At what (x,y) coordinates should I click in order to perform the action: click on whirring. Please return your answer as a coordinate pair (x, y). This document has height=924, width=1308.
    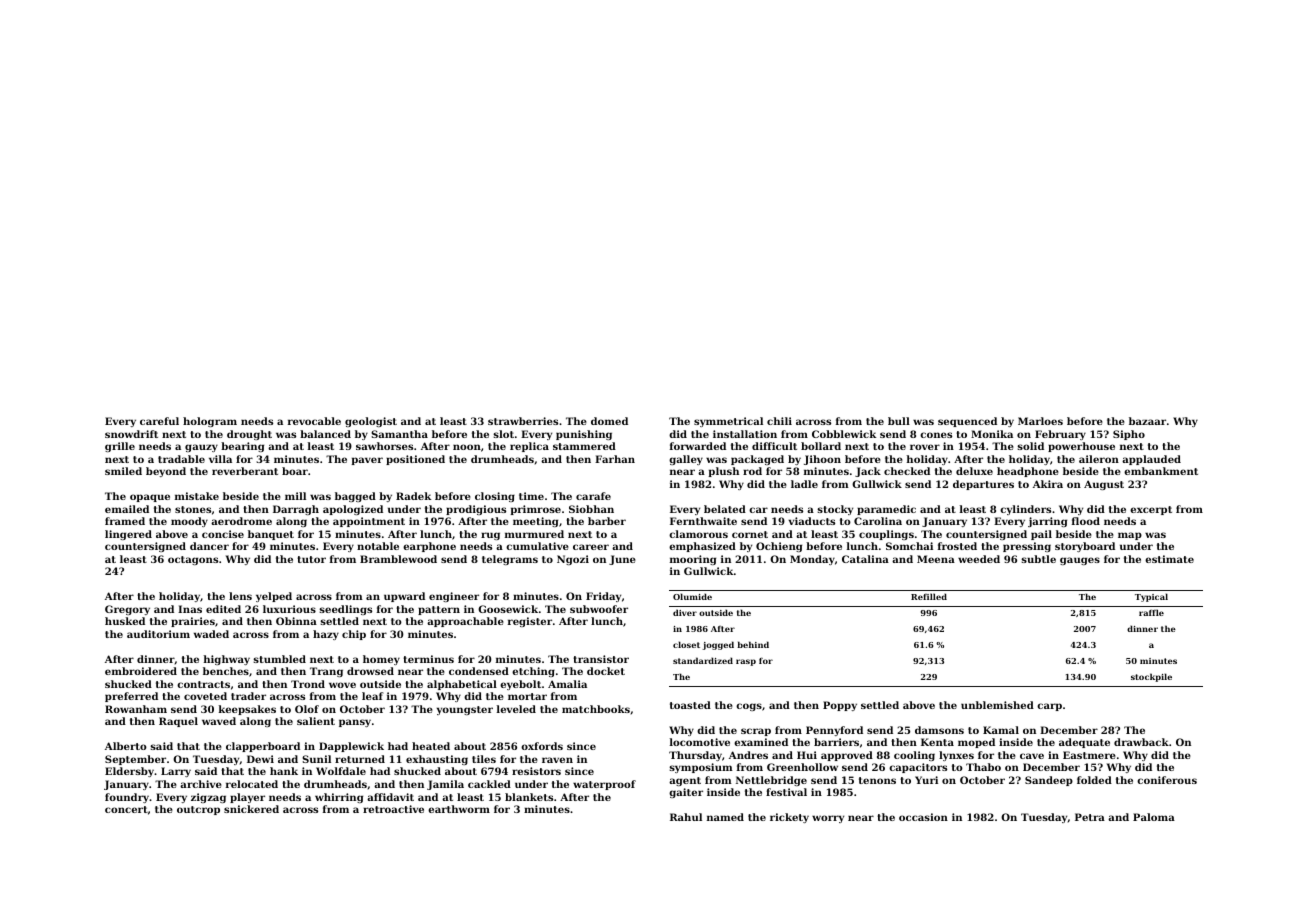
    Looking at the image, I should click on (339, 798).
